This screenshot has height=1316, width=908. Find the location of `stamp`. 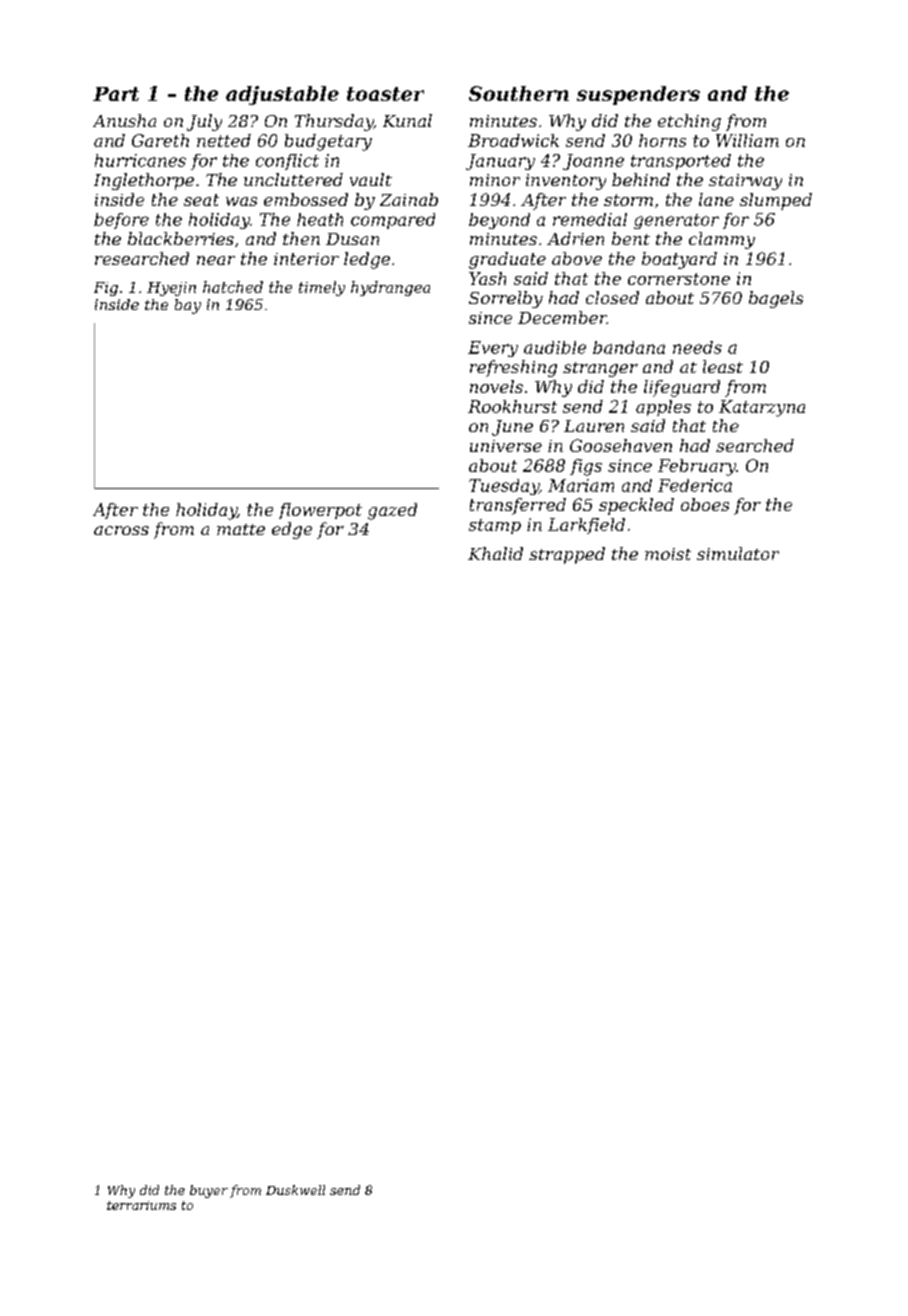

stamp is located at coordinates (495, 526).
